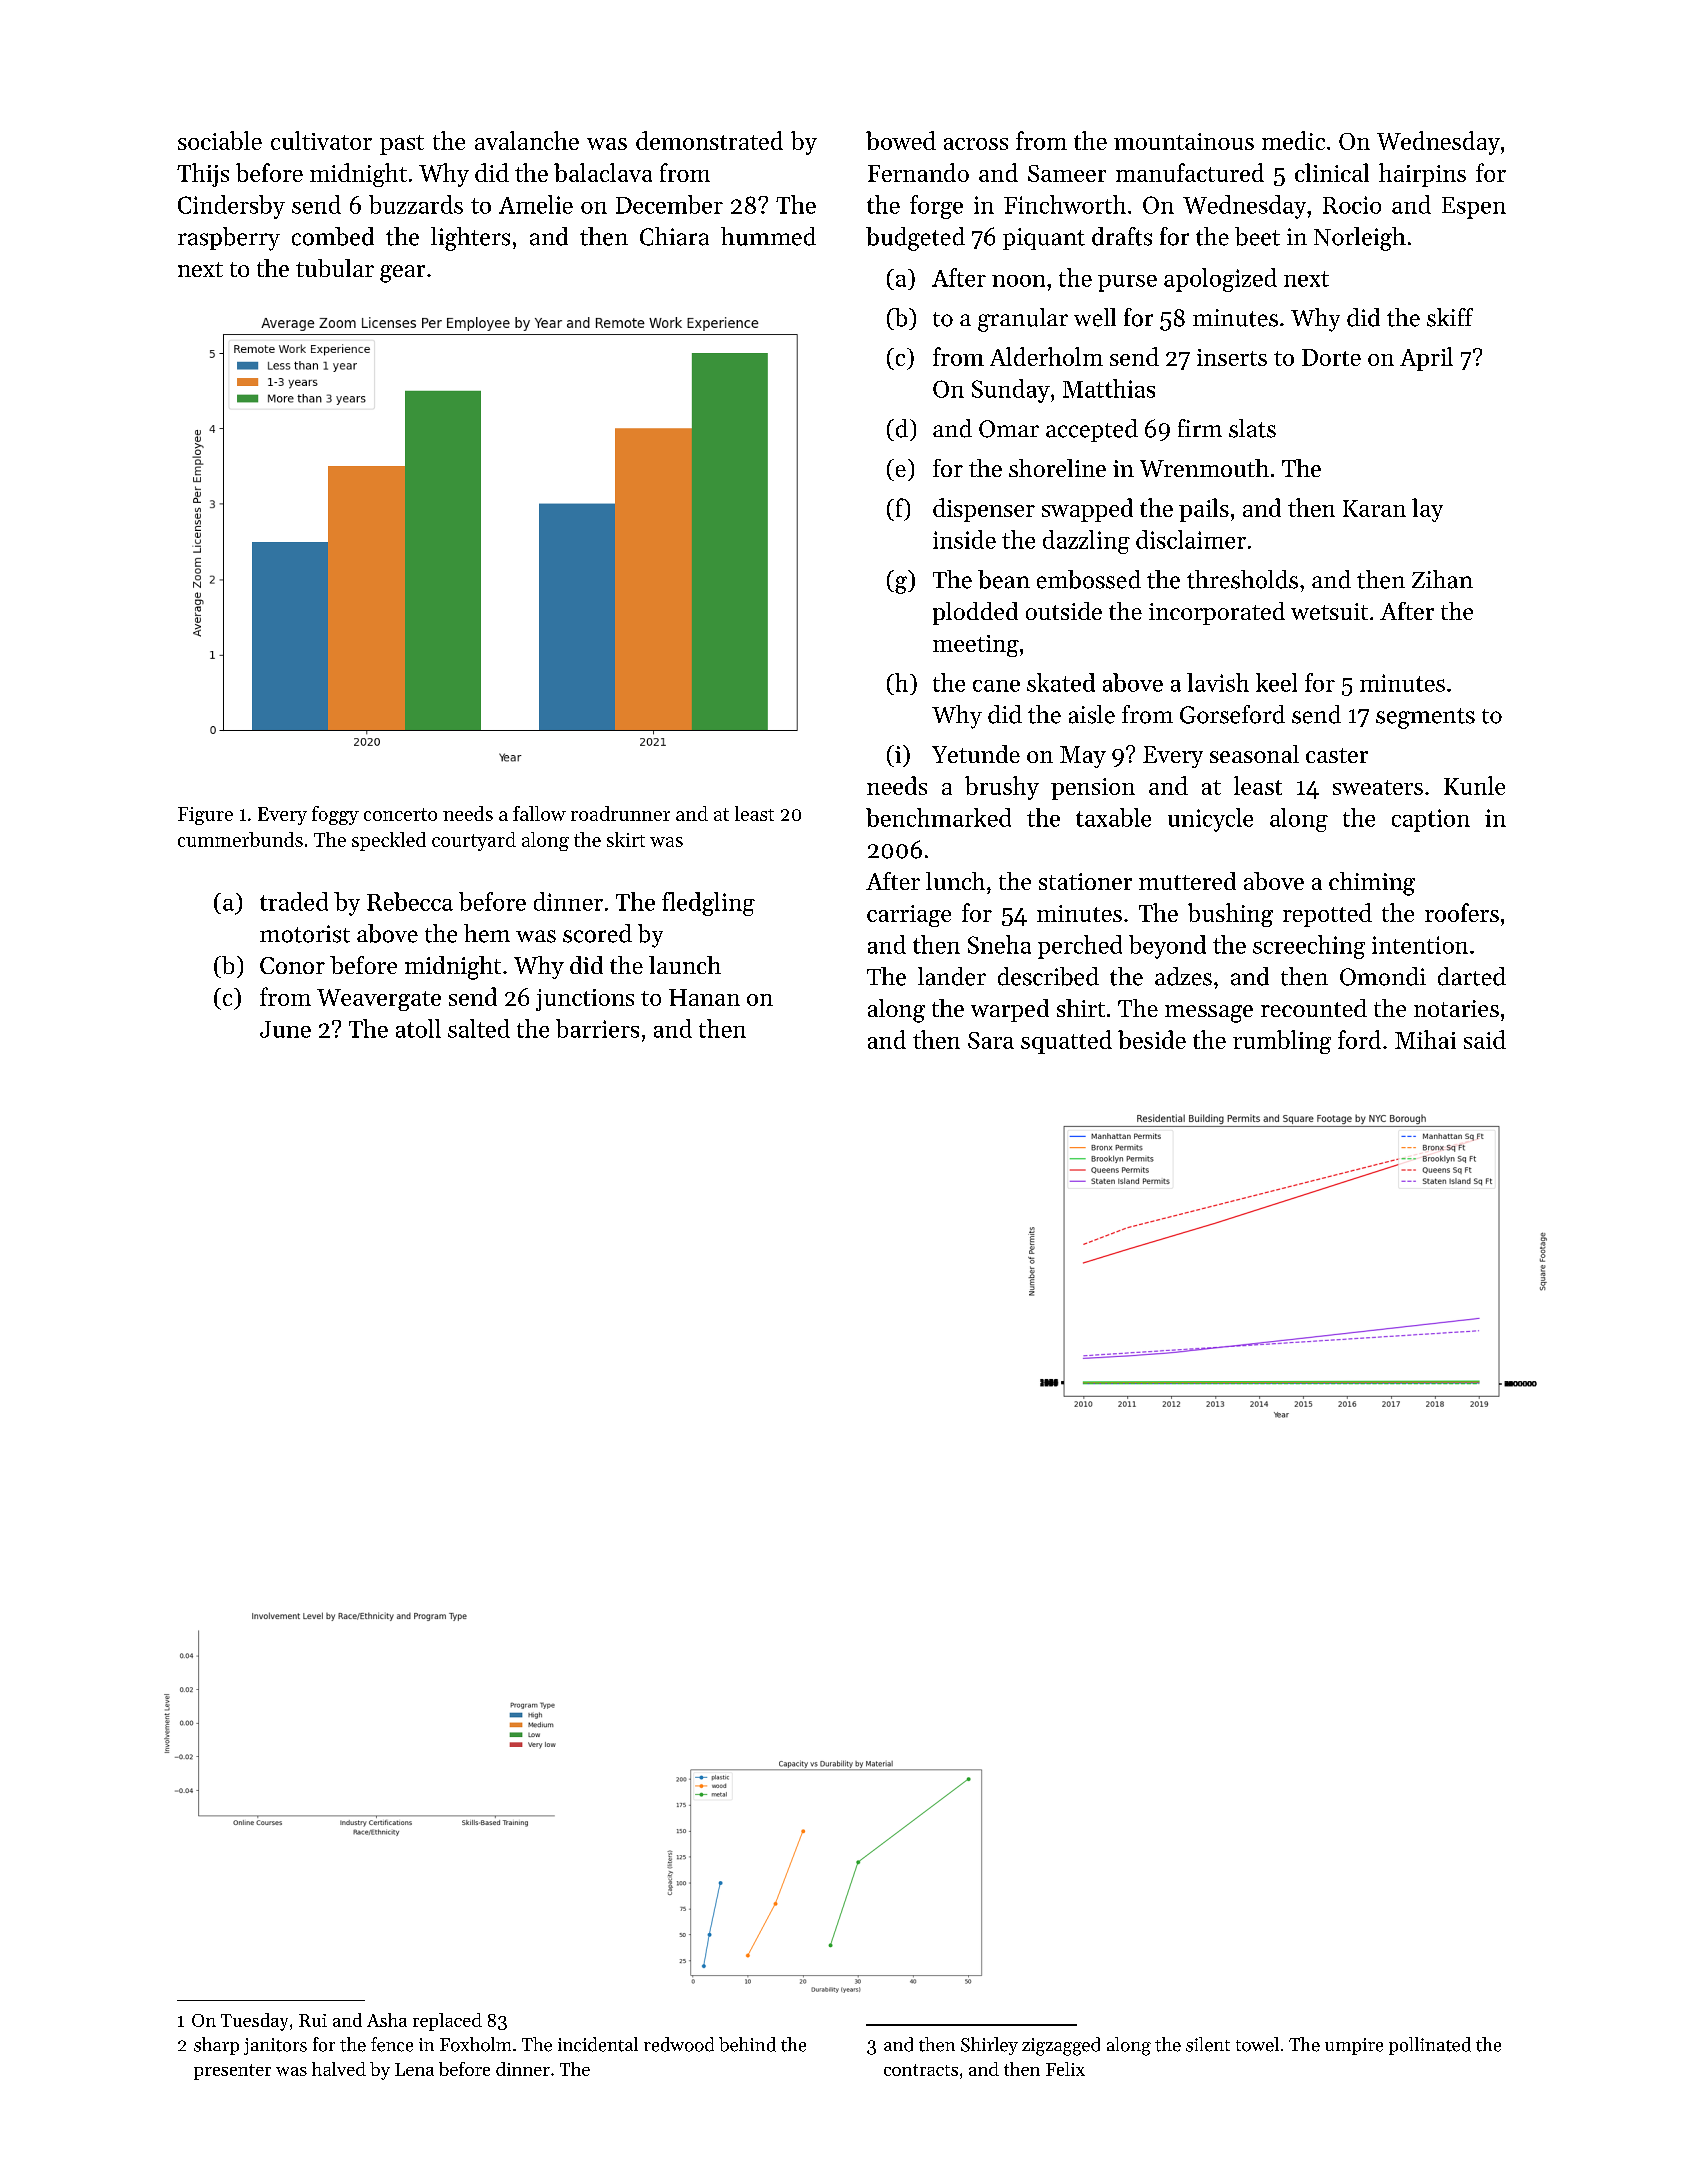 Image resolution: width=1683 pixels, height=2178 pixels. I want to click on lighters, so click(470, 239).
